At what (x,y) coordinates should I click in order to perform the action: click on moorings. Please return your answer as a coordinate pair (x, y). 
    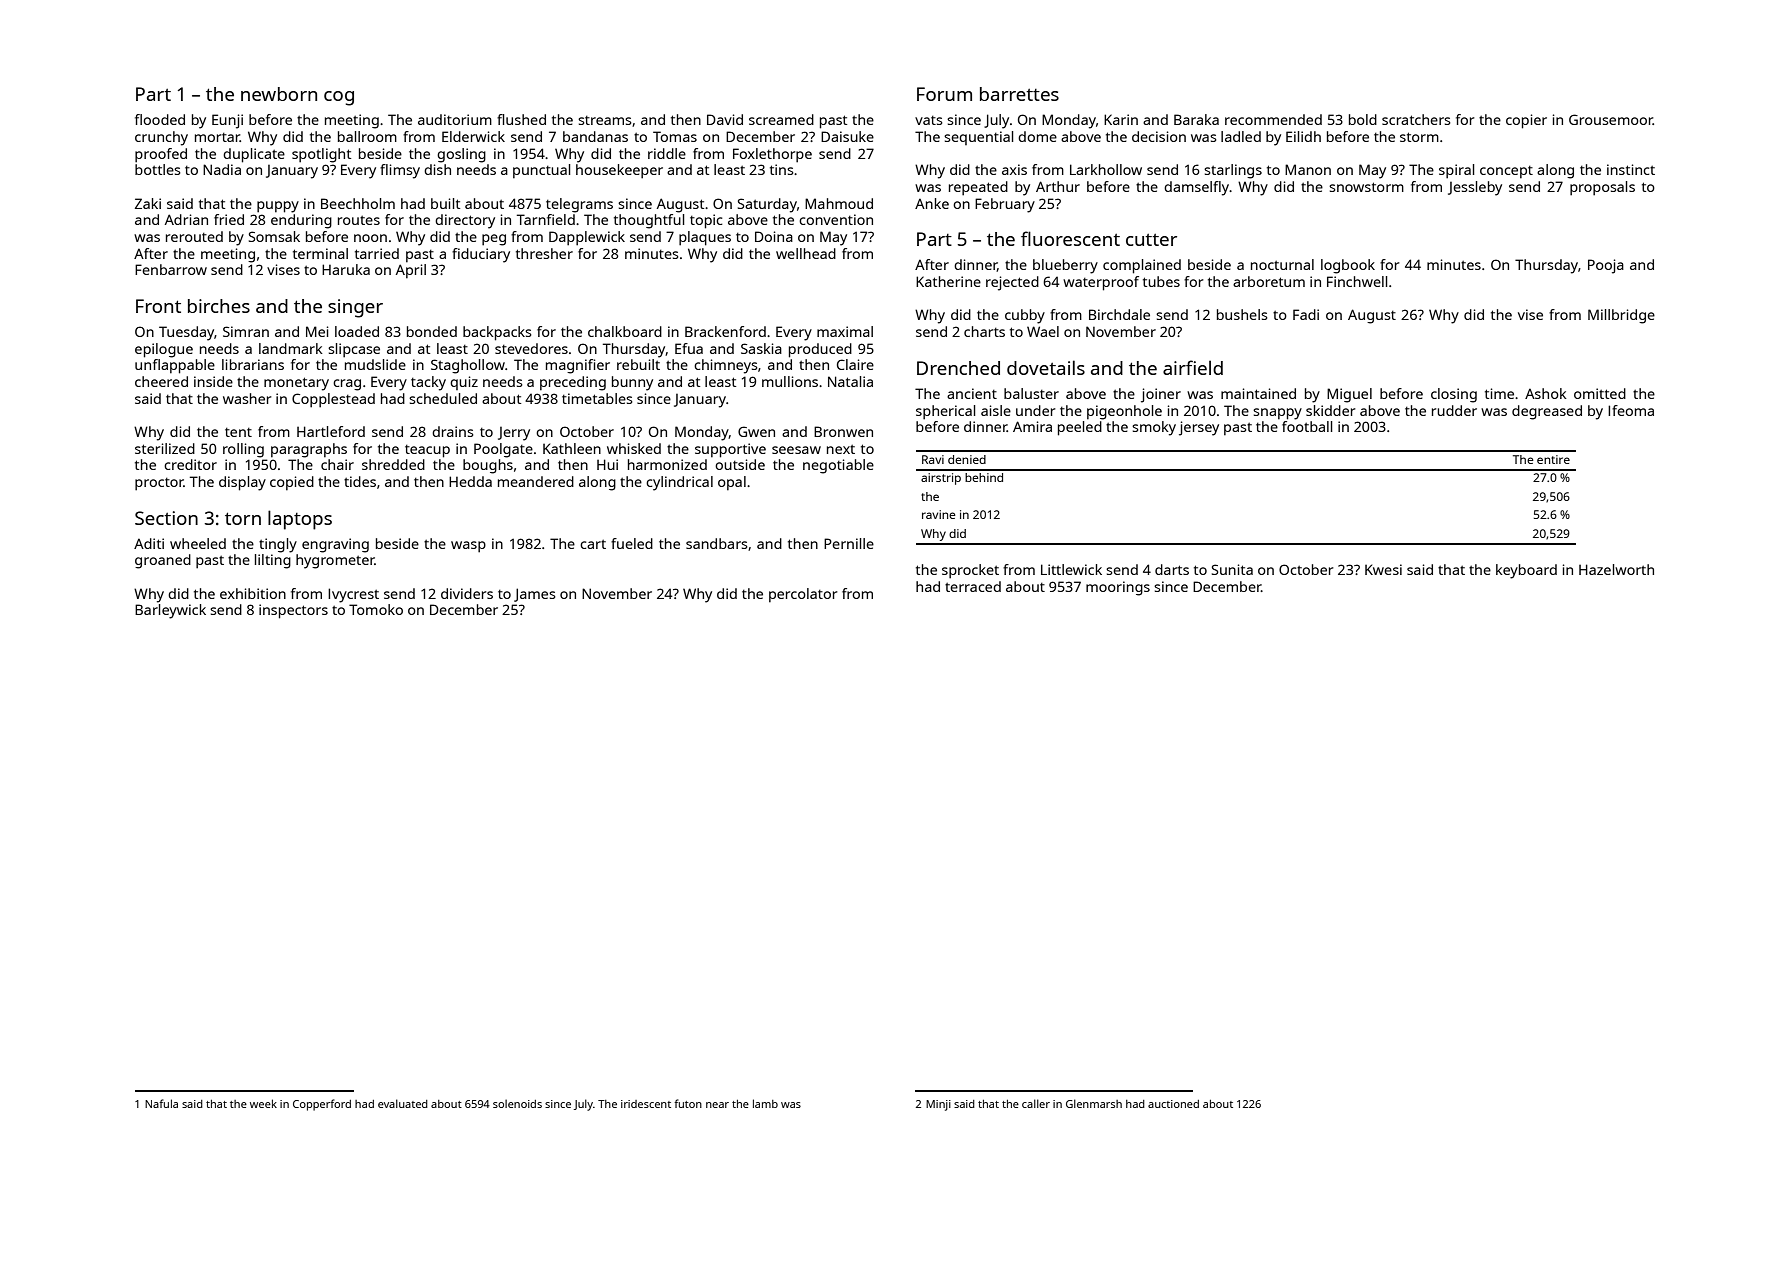
    Looking at the image, I should click on (1118, 588).
